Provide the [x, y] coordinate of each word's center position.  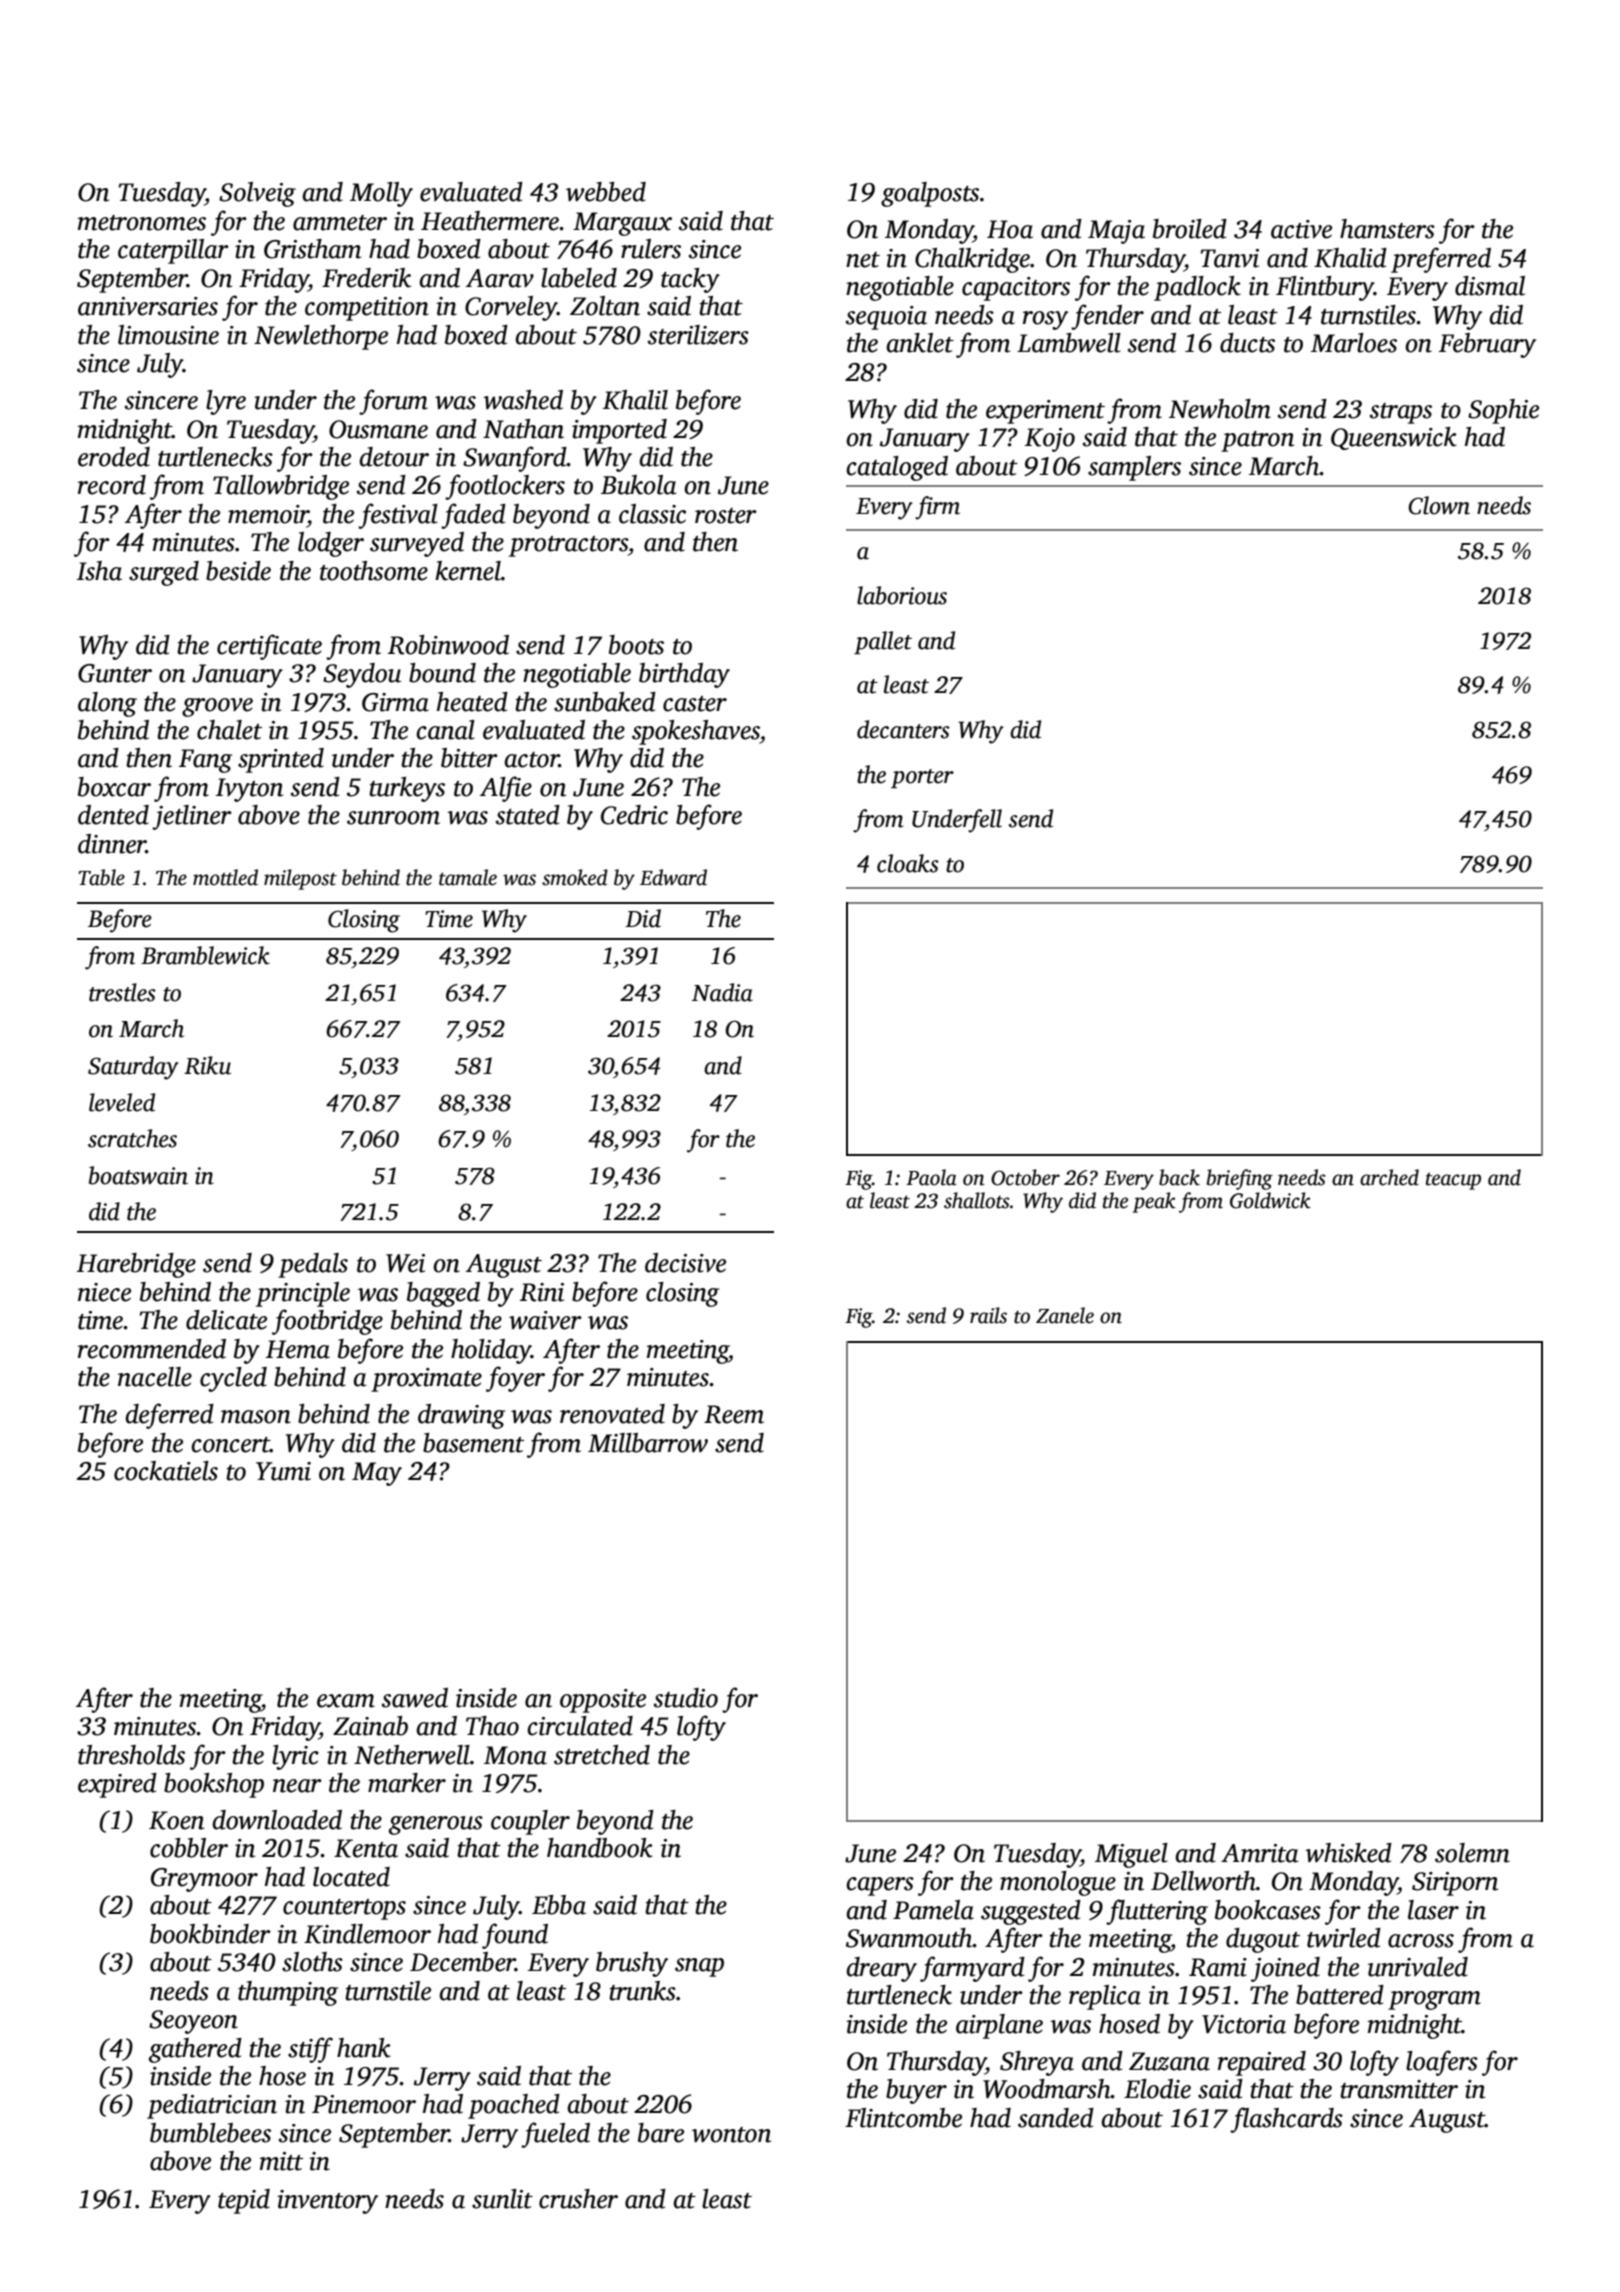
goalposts [930, 194]
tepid [244, 2201]
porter [922, 778]
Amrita [1260, 1853]
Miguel [1131, 1855]
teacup [1453, 1181]
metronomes [142, 223]
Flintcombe [903, 2118]
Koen [176, 1820]
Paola [931, 1177]
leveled [122, 1102]
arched [1389, 1177]
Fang [205, 761]
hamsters [1387, 229]
